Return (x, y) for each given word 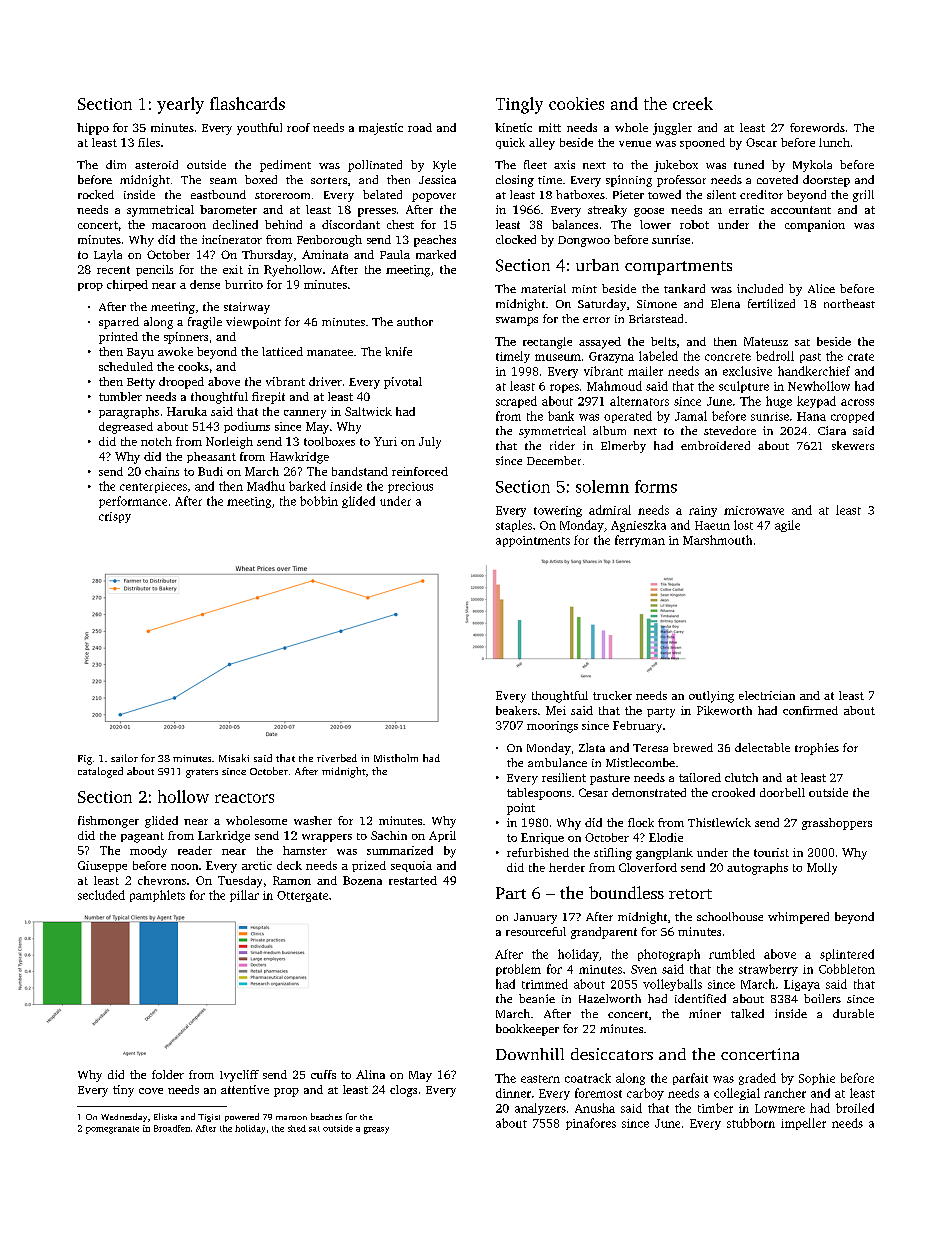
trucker (612, 695)
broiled (855, 1108)
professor (681, 181)
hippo (93, 129)
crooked (733, 792)
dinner (513, 1093)
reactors (244, 798)
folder (168, 1074)
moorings (552, 727)
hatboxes (580, 194)
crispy (115, 517)
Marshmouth (717, 540)
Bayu (140, 353)
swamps (517, 321)
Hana (811, 416)
